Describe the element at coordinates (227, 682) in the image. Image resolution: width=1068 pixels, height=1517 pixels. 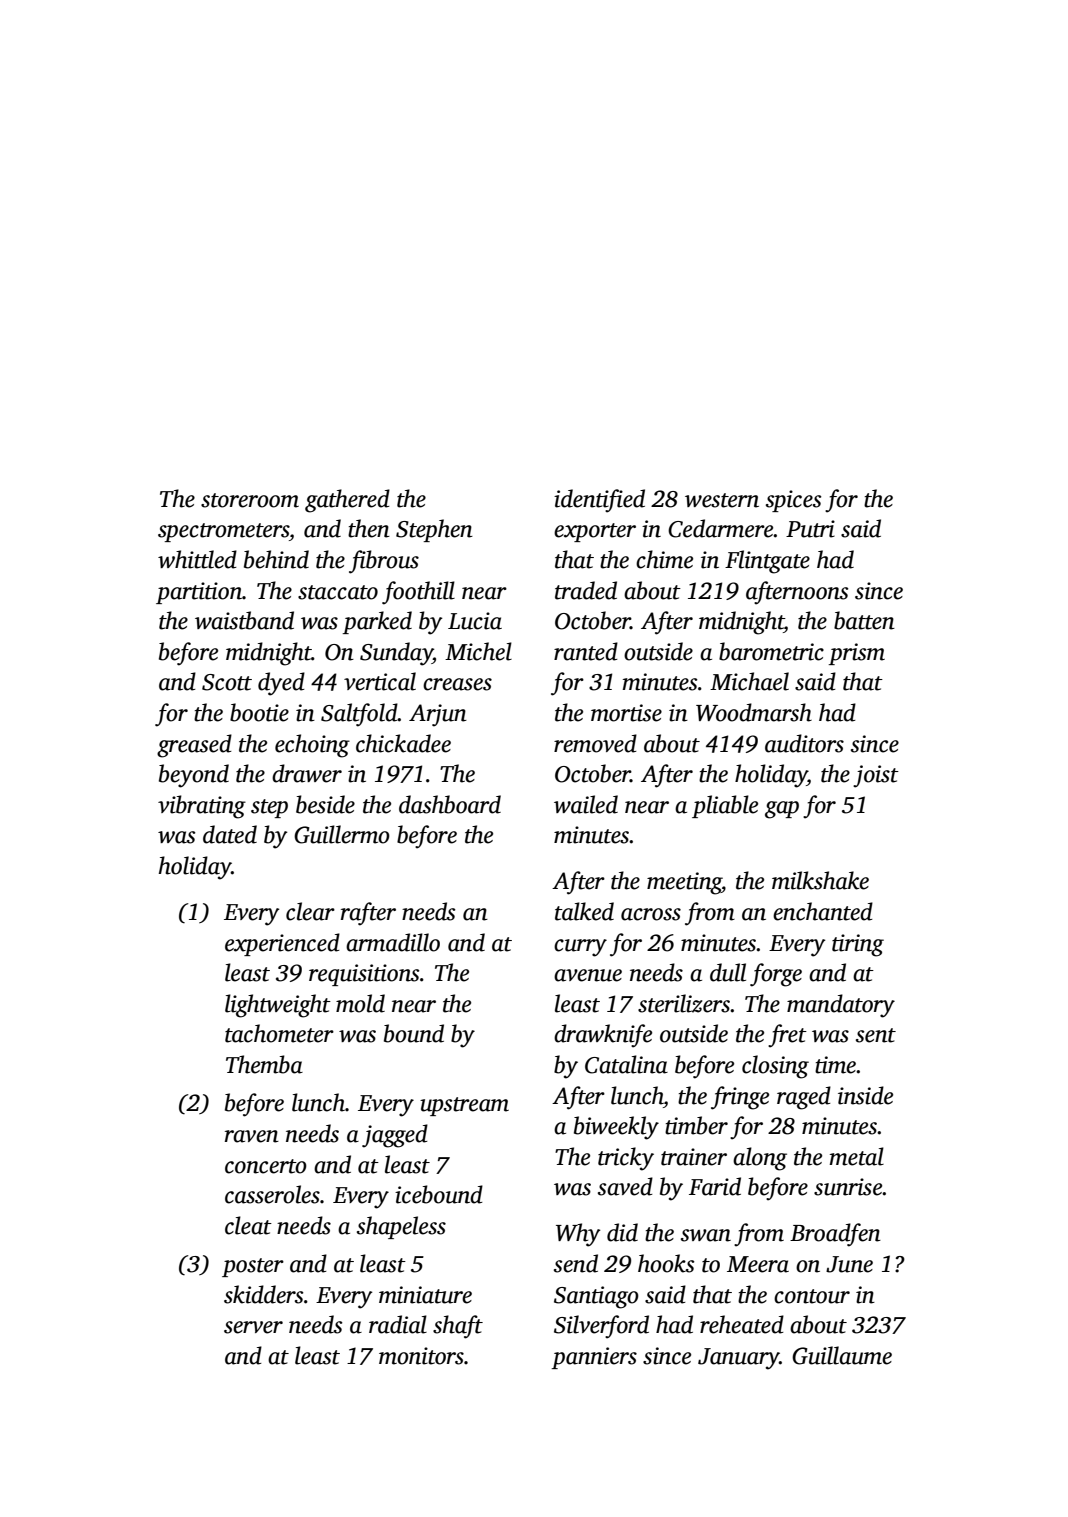
I see `Scott` at that location.
